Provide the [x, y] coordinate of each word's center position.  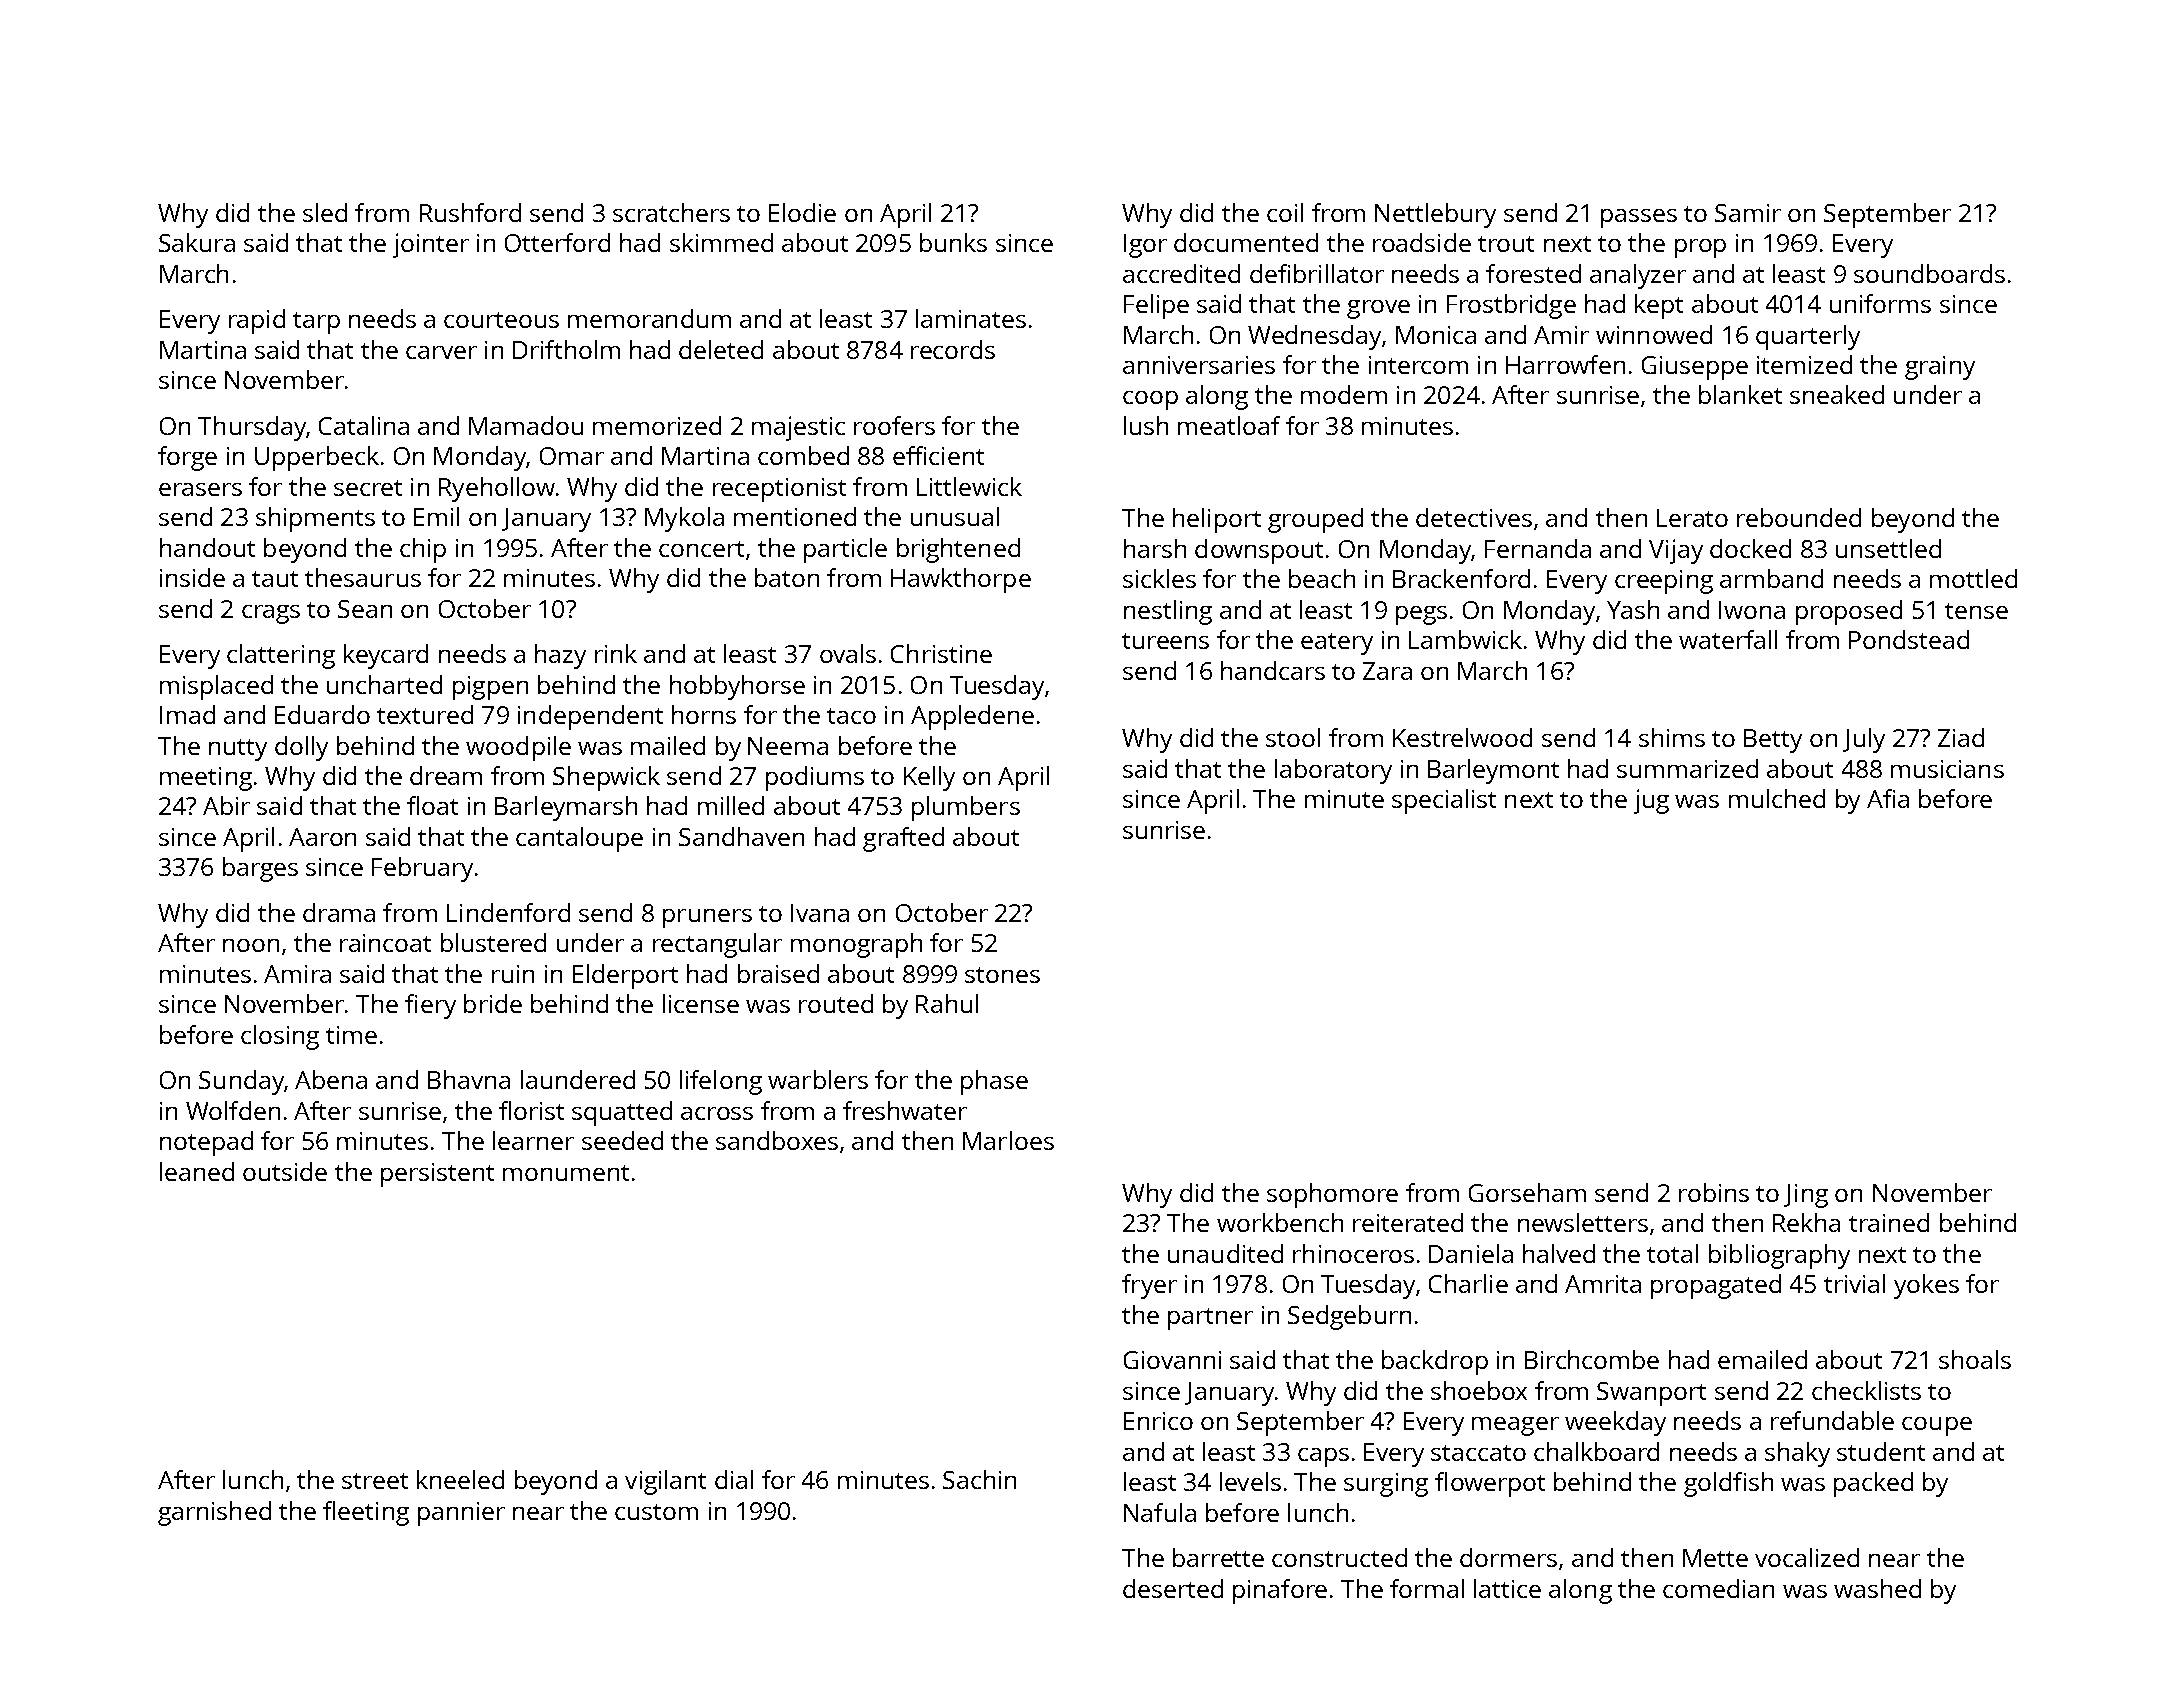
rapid [257, 321]
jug [1651, 801]
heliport [1217, 520]
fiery [430, 1006]
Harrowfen [1565, 364]
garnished [214, 1513]
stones [1002, 975]
